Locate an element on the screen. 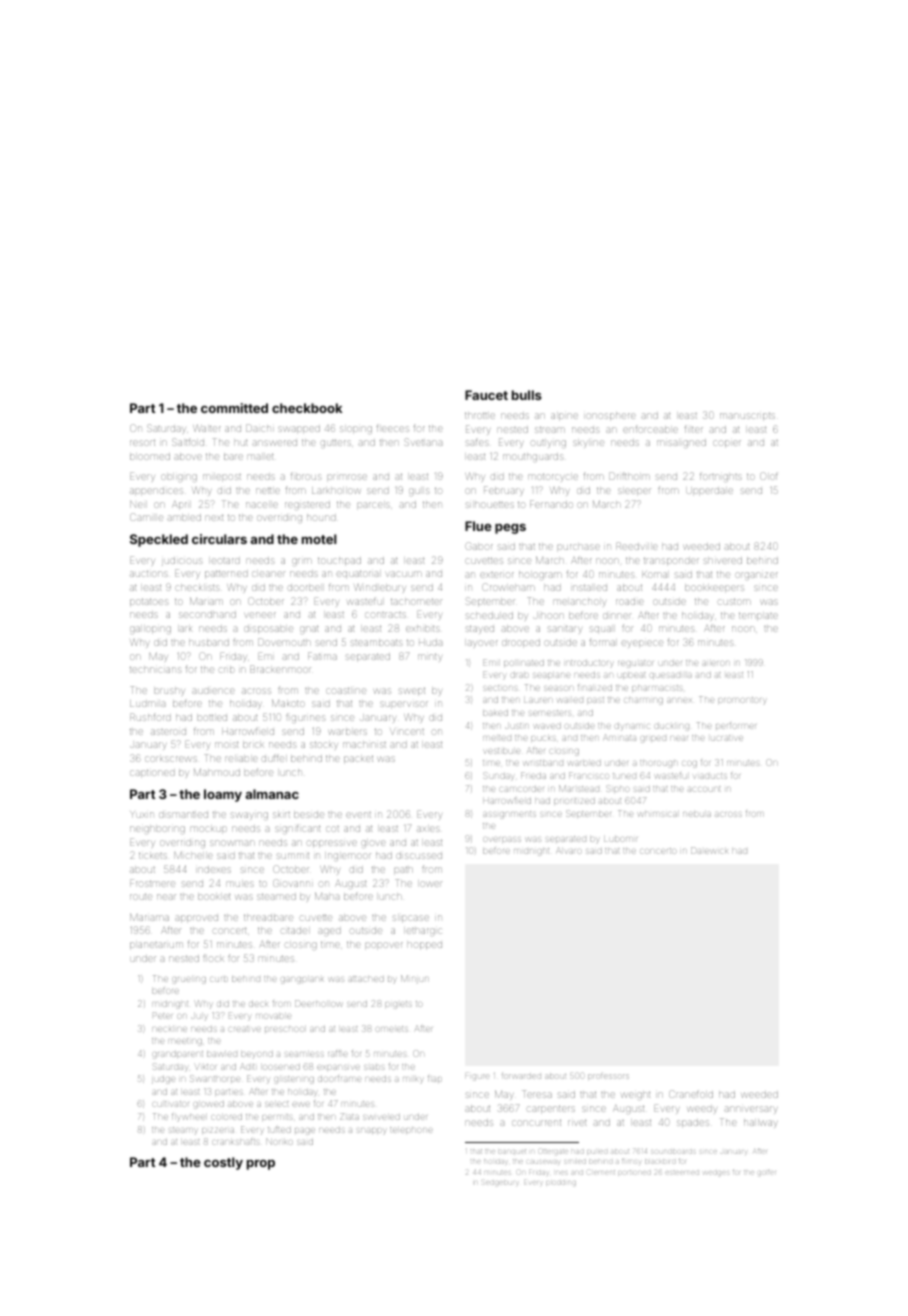 This screenshot has height=1316, width=908. costly is located at coordinates (223, 1163).
